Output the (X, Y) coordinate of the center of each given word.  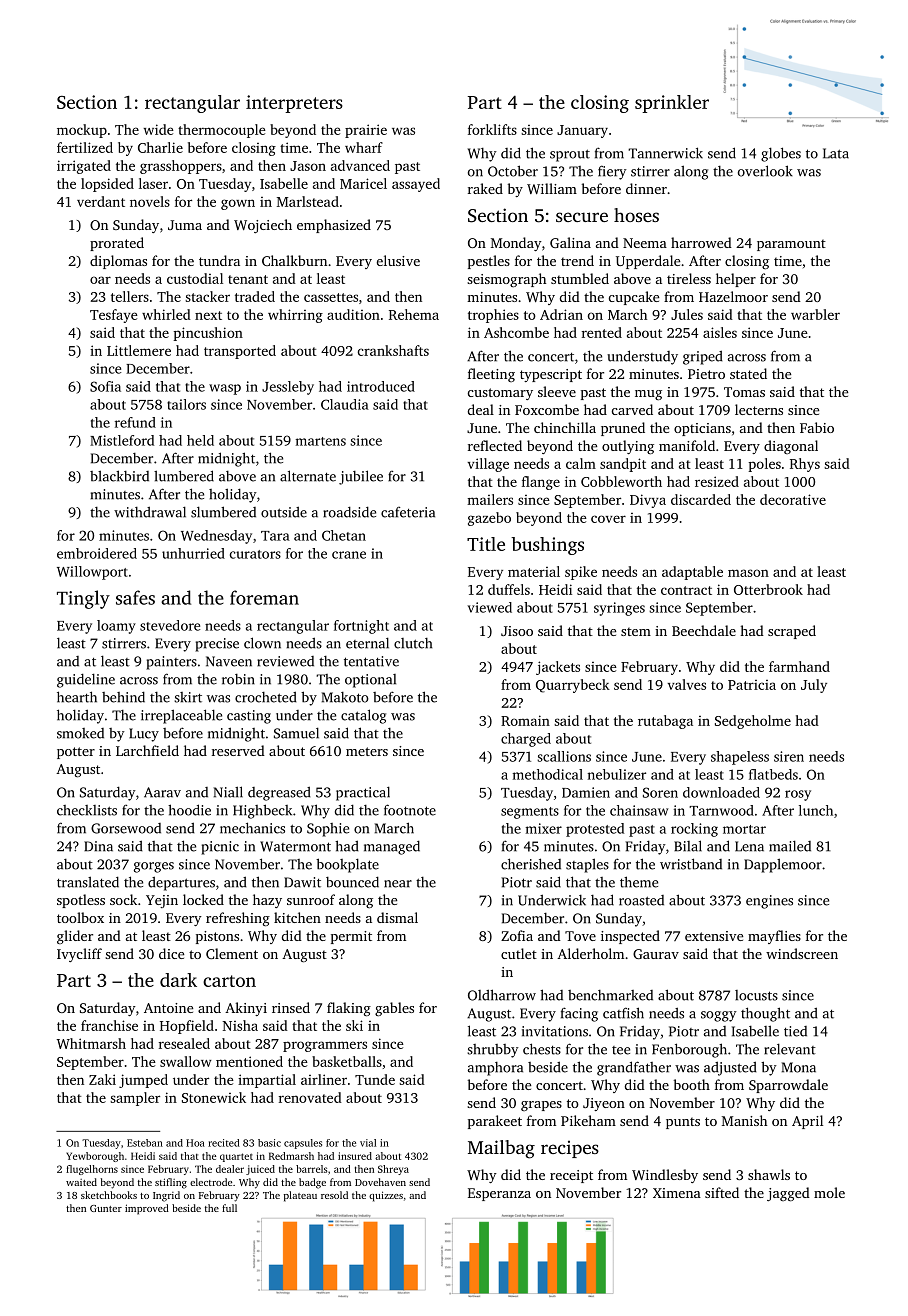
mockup (82, 131)
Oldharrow (502, 995)
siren (789, 756)
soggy (719, 1016)
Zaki (102, 1079)
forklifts (492, 129)
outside (284, 512)
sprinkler (672, 104)
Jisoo (517, 631)
